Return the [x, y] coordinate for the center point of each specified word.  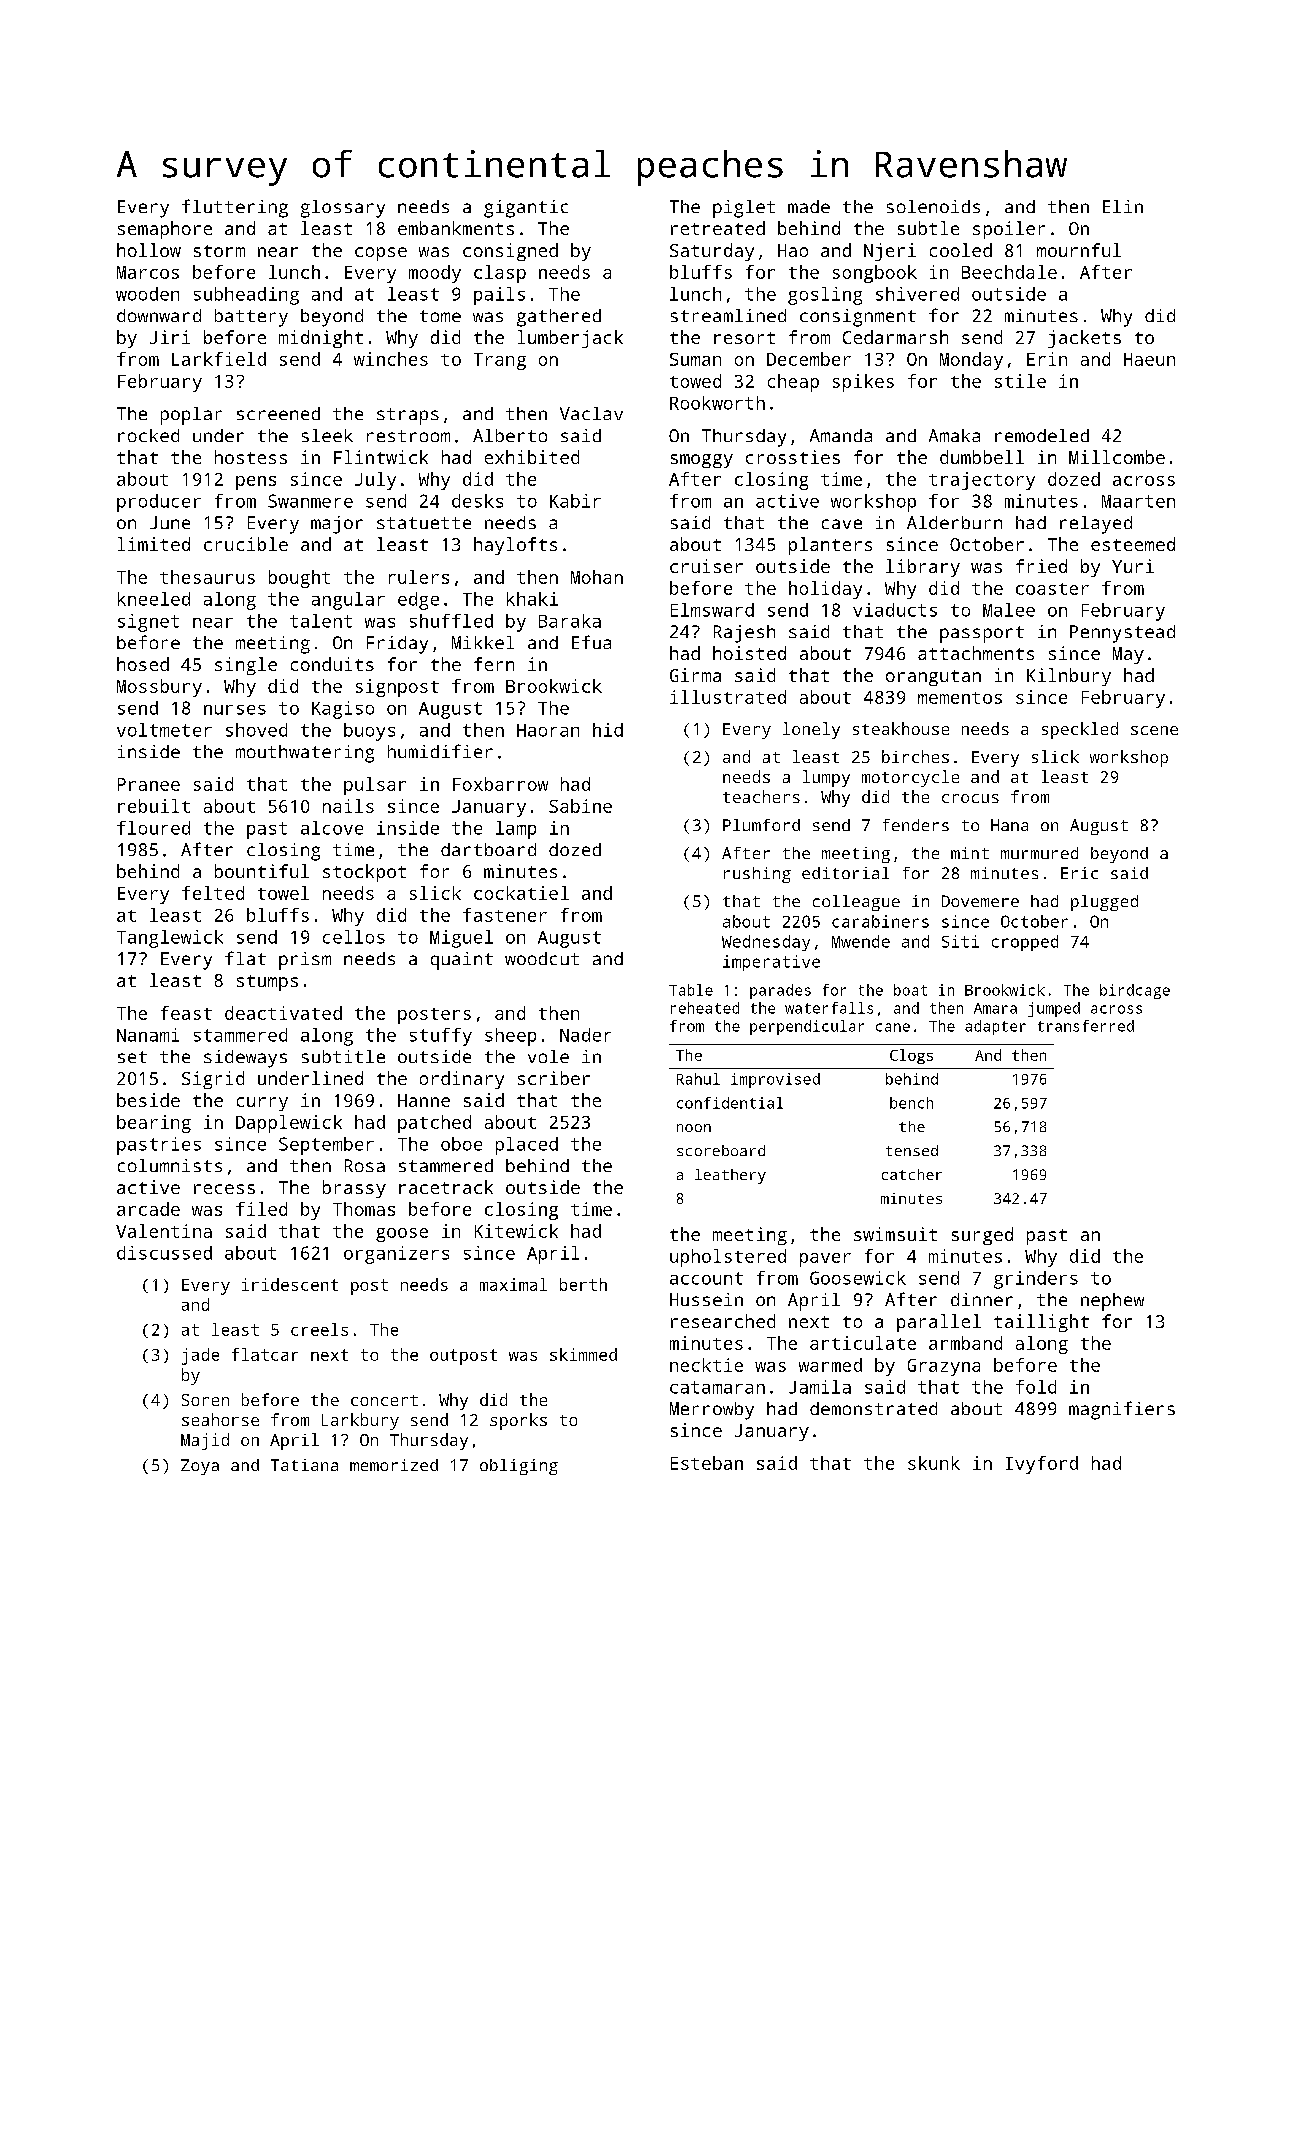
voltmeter [164, 730]
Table [691, 990]
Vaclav [591, 413]
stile [1020, 381]
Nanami [148, 1035]
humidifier [440, 751]
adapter [995, 1027]
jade [200, 1356]
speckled [1080, 730]
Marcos [148, 272]
